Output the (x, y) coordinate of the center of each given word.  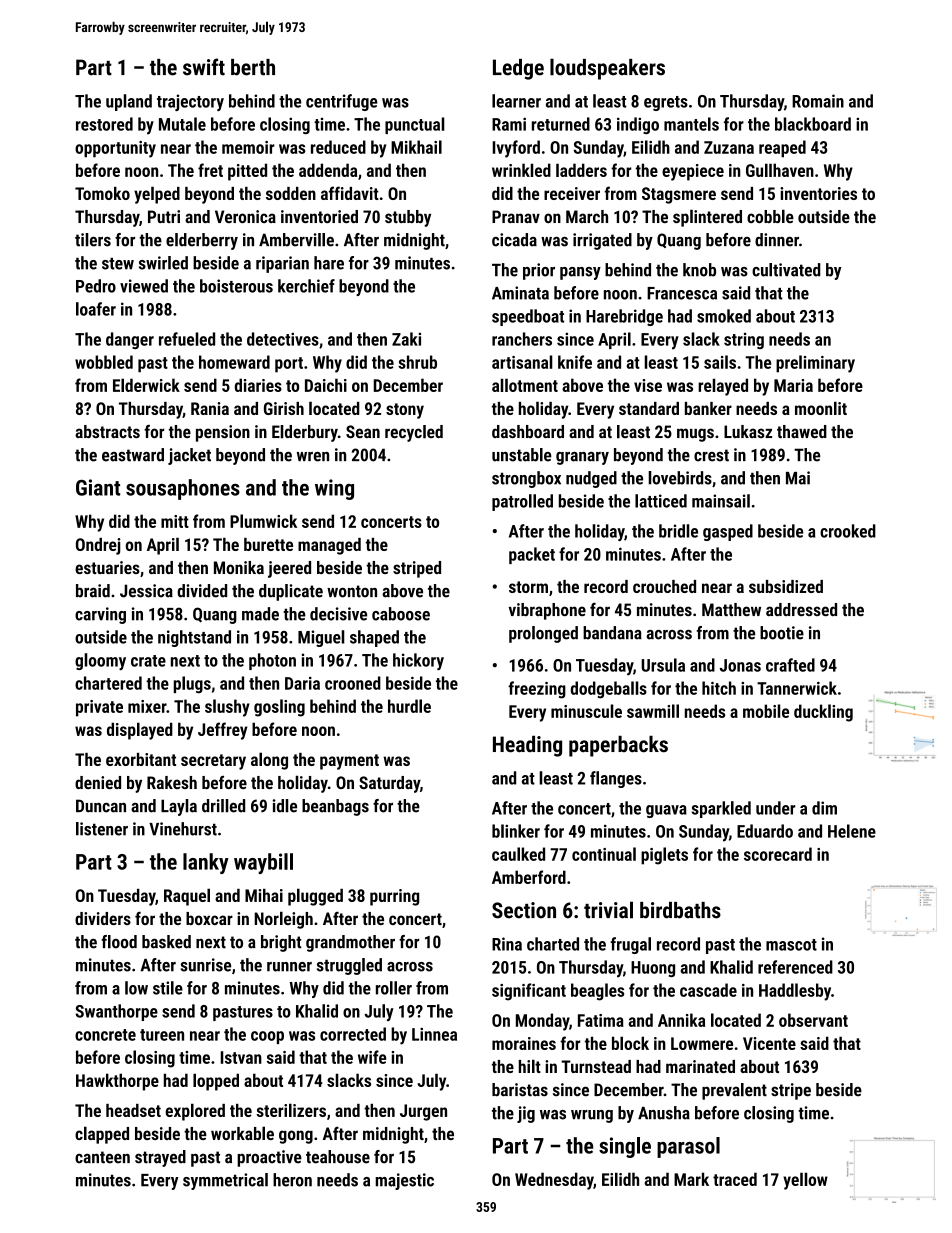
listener (102, 829)
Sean (363, 431)
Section (524, 910)
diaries (258, 385)
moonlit (821, 408)
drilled (223, 806)
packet (532, 555)
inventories (818, 193)
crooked (848, 531)
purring (394, 897)
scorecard (778, 854)
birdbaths (680, 910)
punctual (415, 125)
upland (129, 102)
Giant (98, 487)
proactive (269, 1158)
